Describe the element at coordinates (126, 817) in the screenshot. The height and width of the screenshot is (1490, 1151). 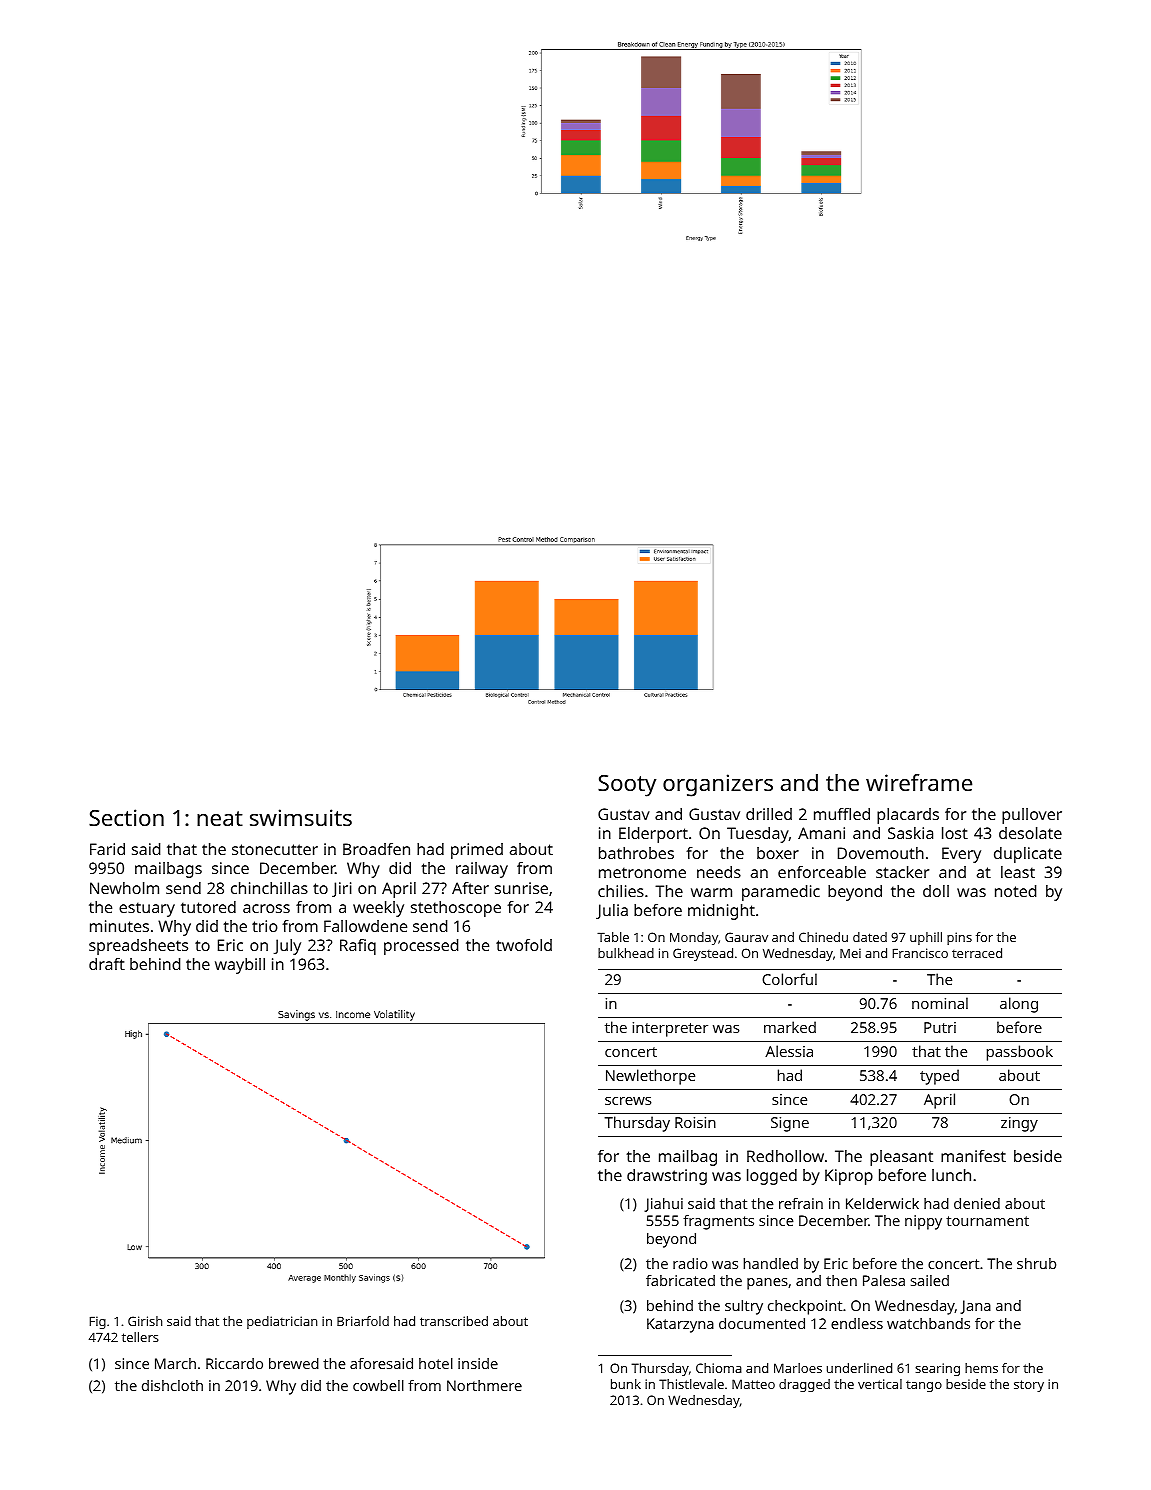
I see `Section` at that location.
